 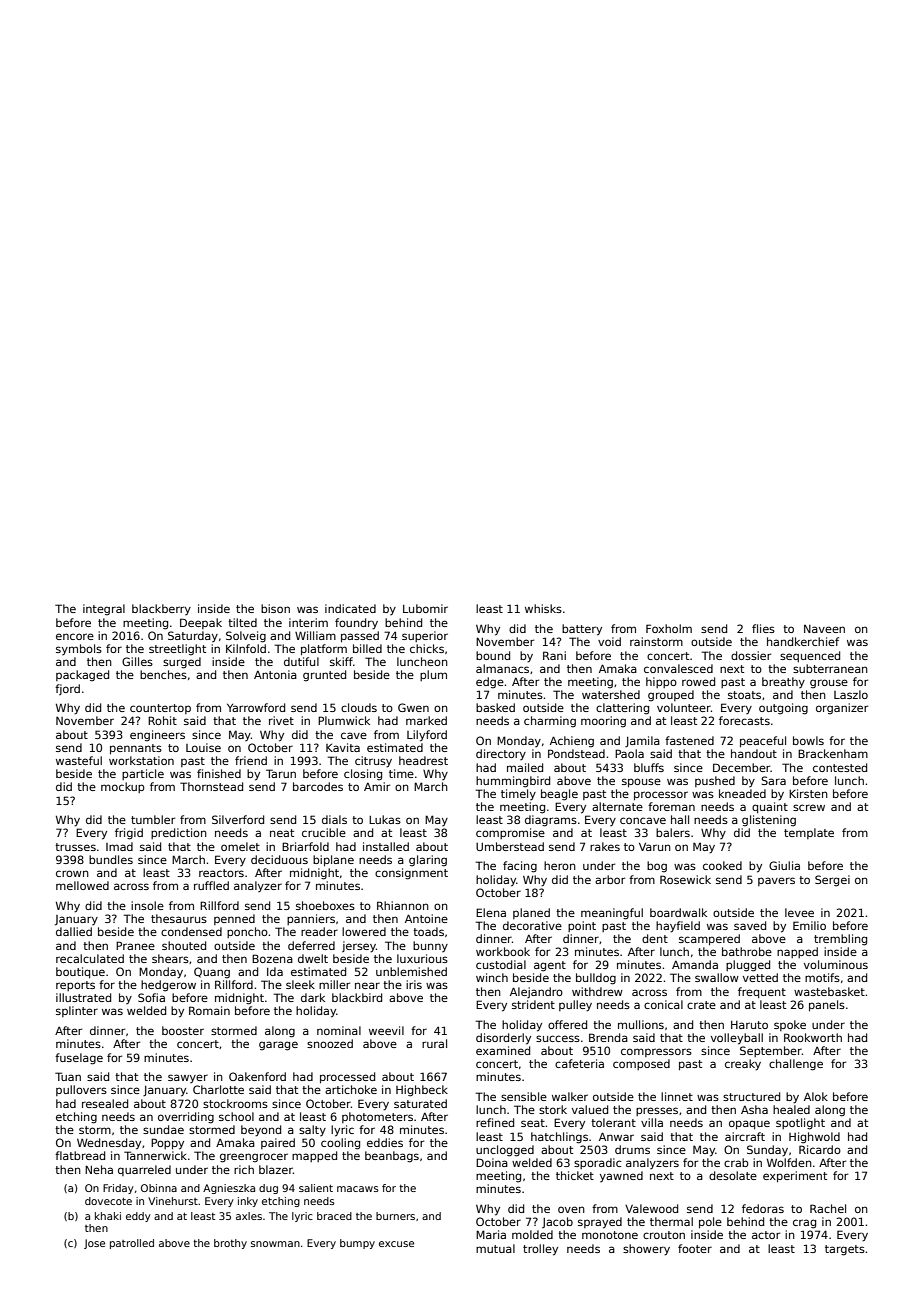 I want to click on dallied, so click(x=74, y=931).
